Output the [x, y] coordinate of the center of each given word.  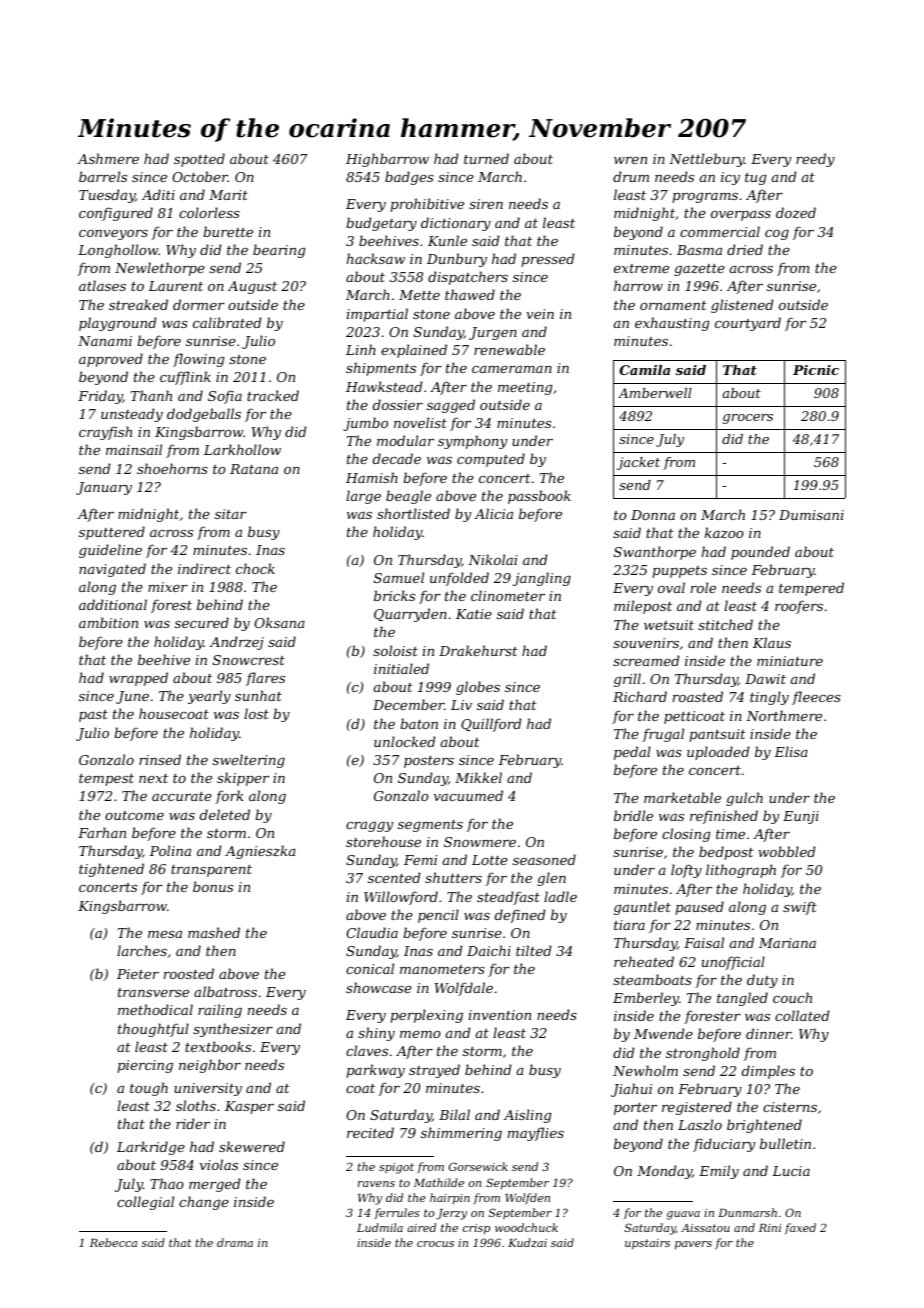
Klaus [772, 642]
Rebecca [113, 1242]
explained [414, 351]
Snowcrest [249, 660]
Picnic [816, 370]
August [252, 287]
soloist [395, 650]
